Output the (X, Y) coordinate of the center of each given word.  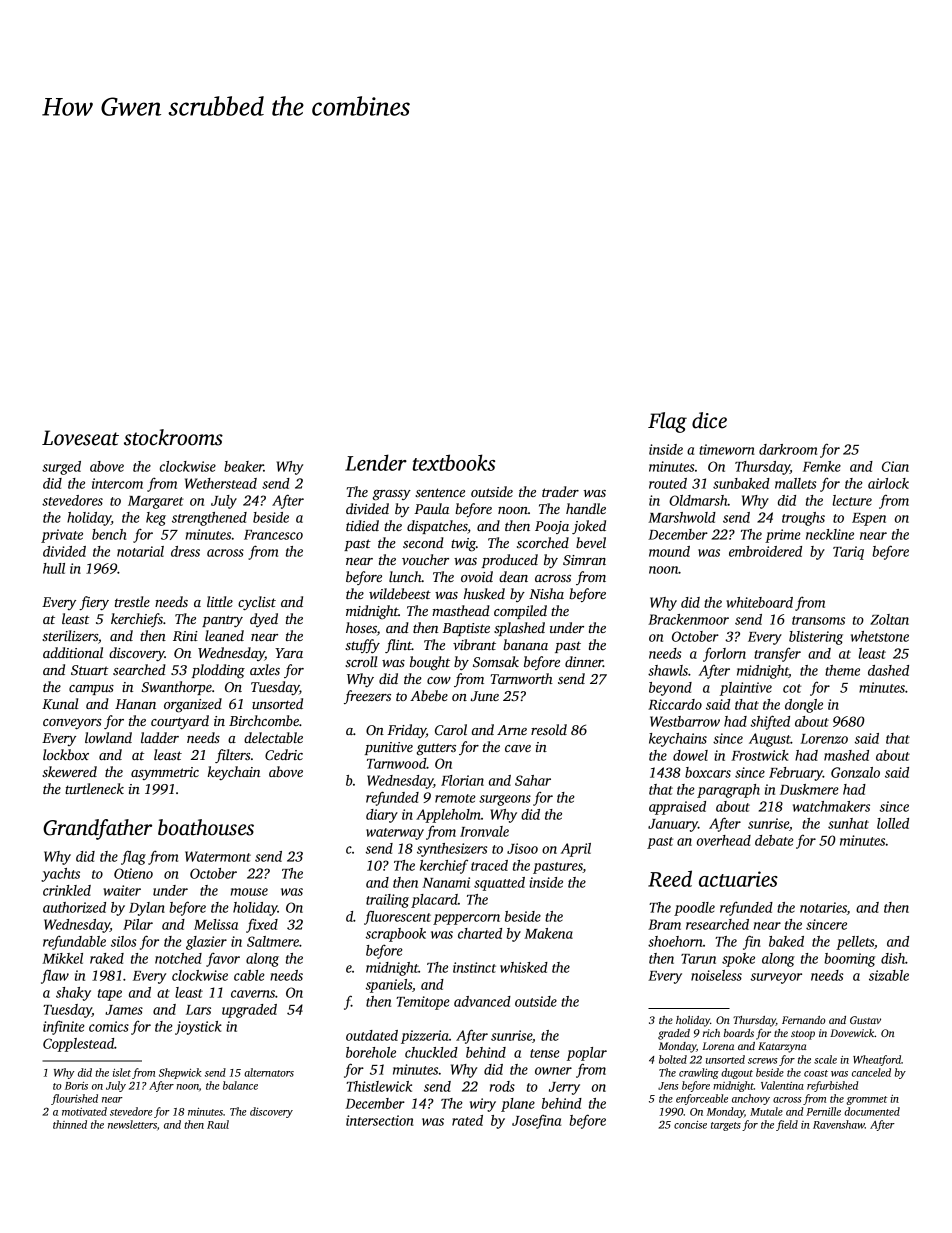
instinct (474, 967)
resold (549, 729)
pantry (222, 621)
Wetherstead (221, 483)
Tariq (848, 553)
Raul (218, 1124)
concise (690, 1125)
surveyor (776, 978)
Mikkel (62, 958)
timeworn (727, 449)
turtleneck (94, 788)
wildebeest (400, 593)
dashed (888, 670)
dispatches (437, 527)
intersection (380, 1120)
